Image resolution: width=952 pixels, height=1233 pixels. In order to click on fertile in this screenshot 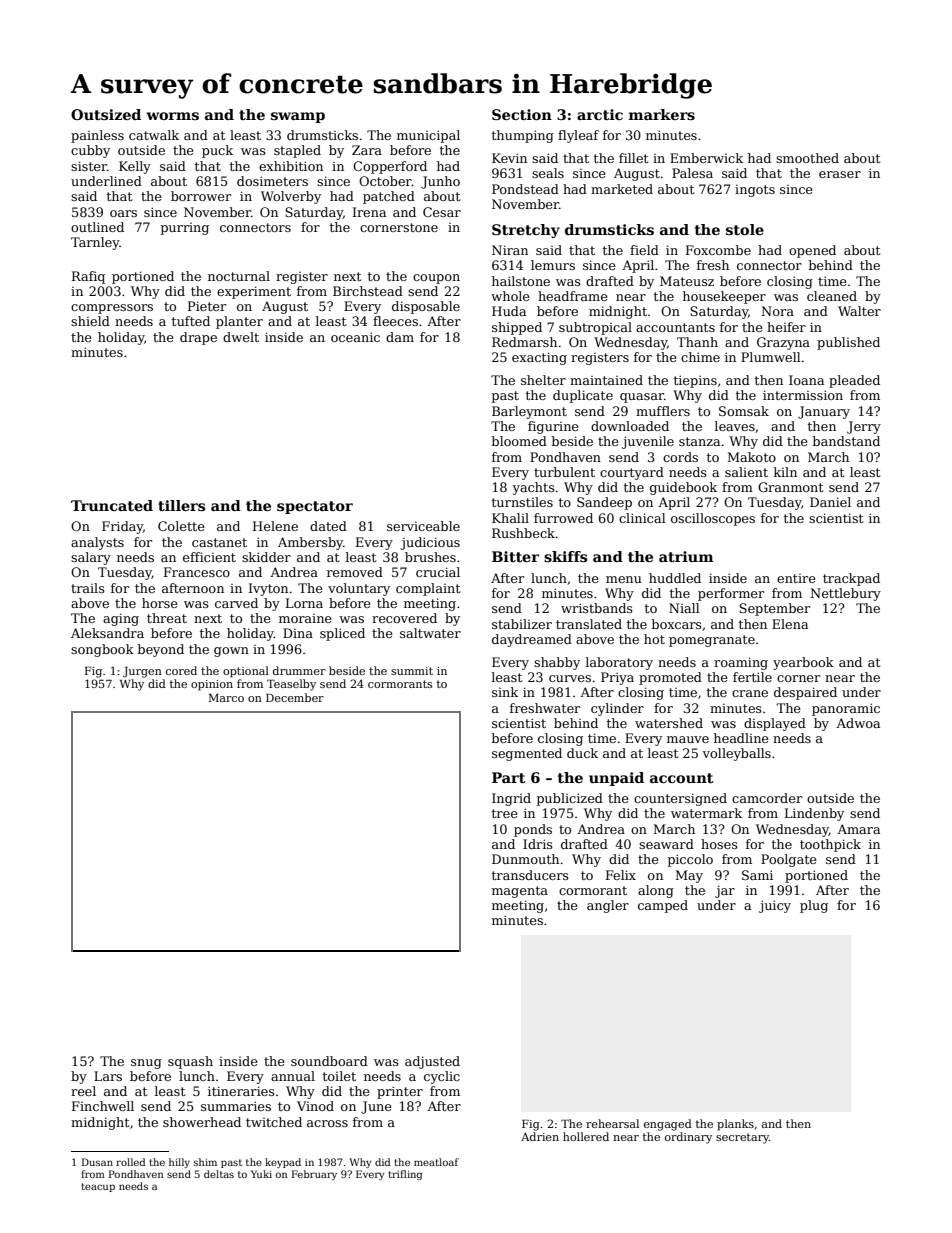, I will do `click(752, 677)`.
